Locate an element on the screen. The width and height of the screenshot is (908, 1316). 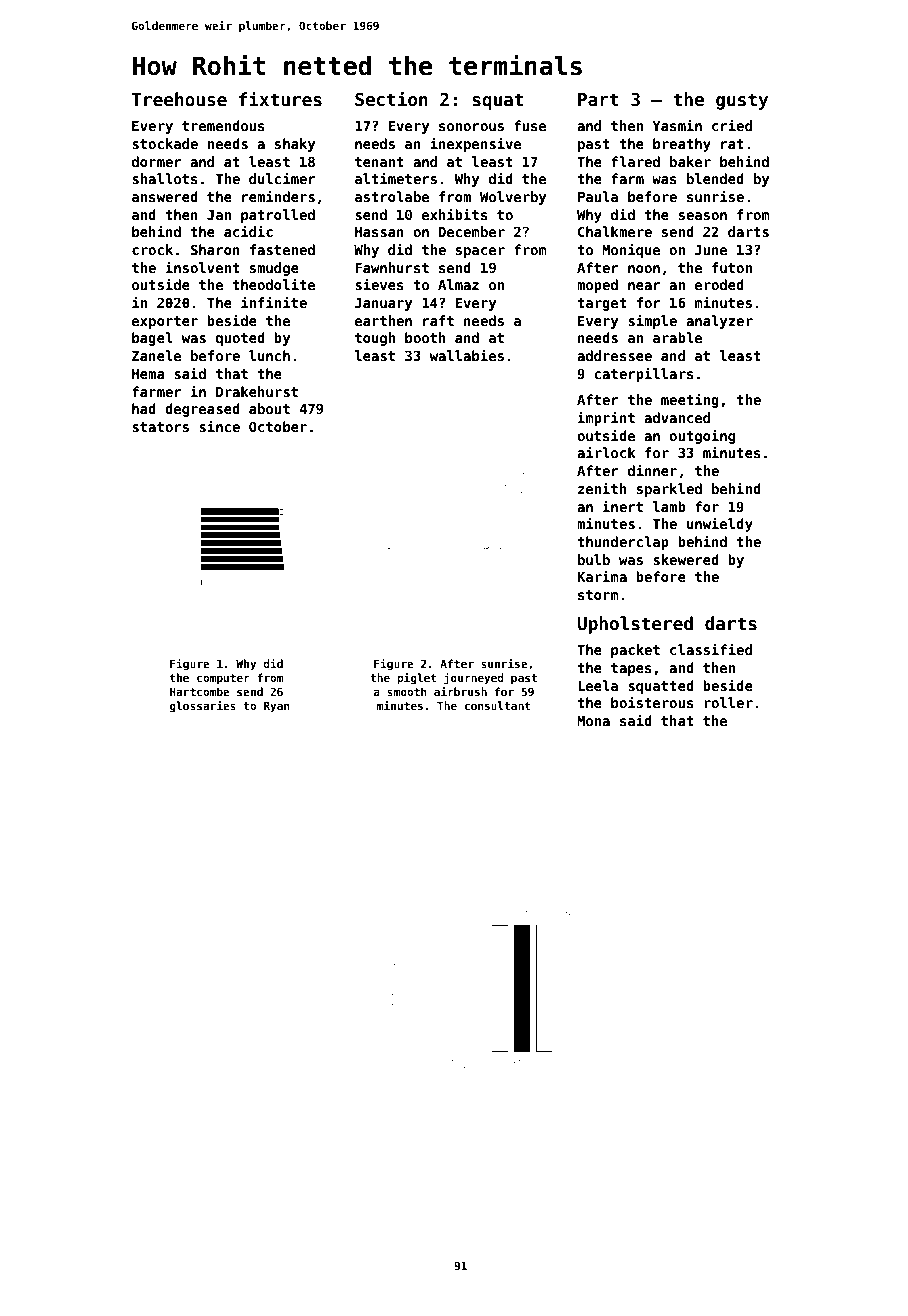
unwieldy is located at coordinates (720, 524).
